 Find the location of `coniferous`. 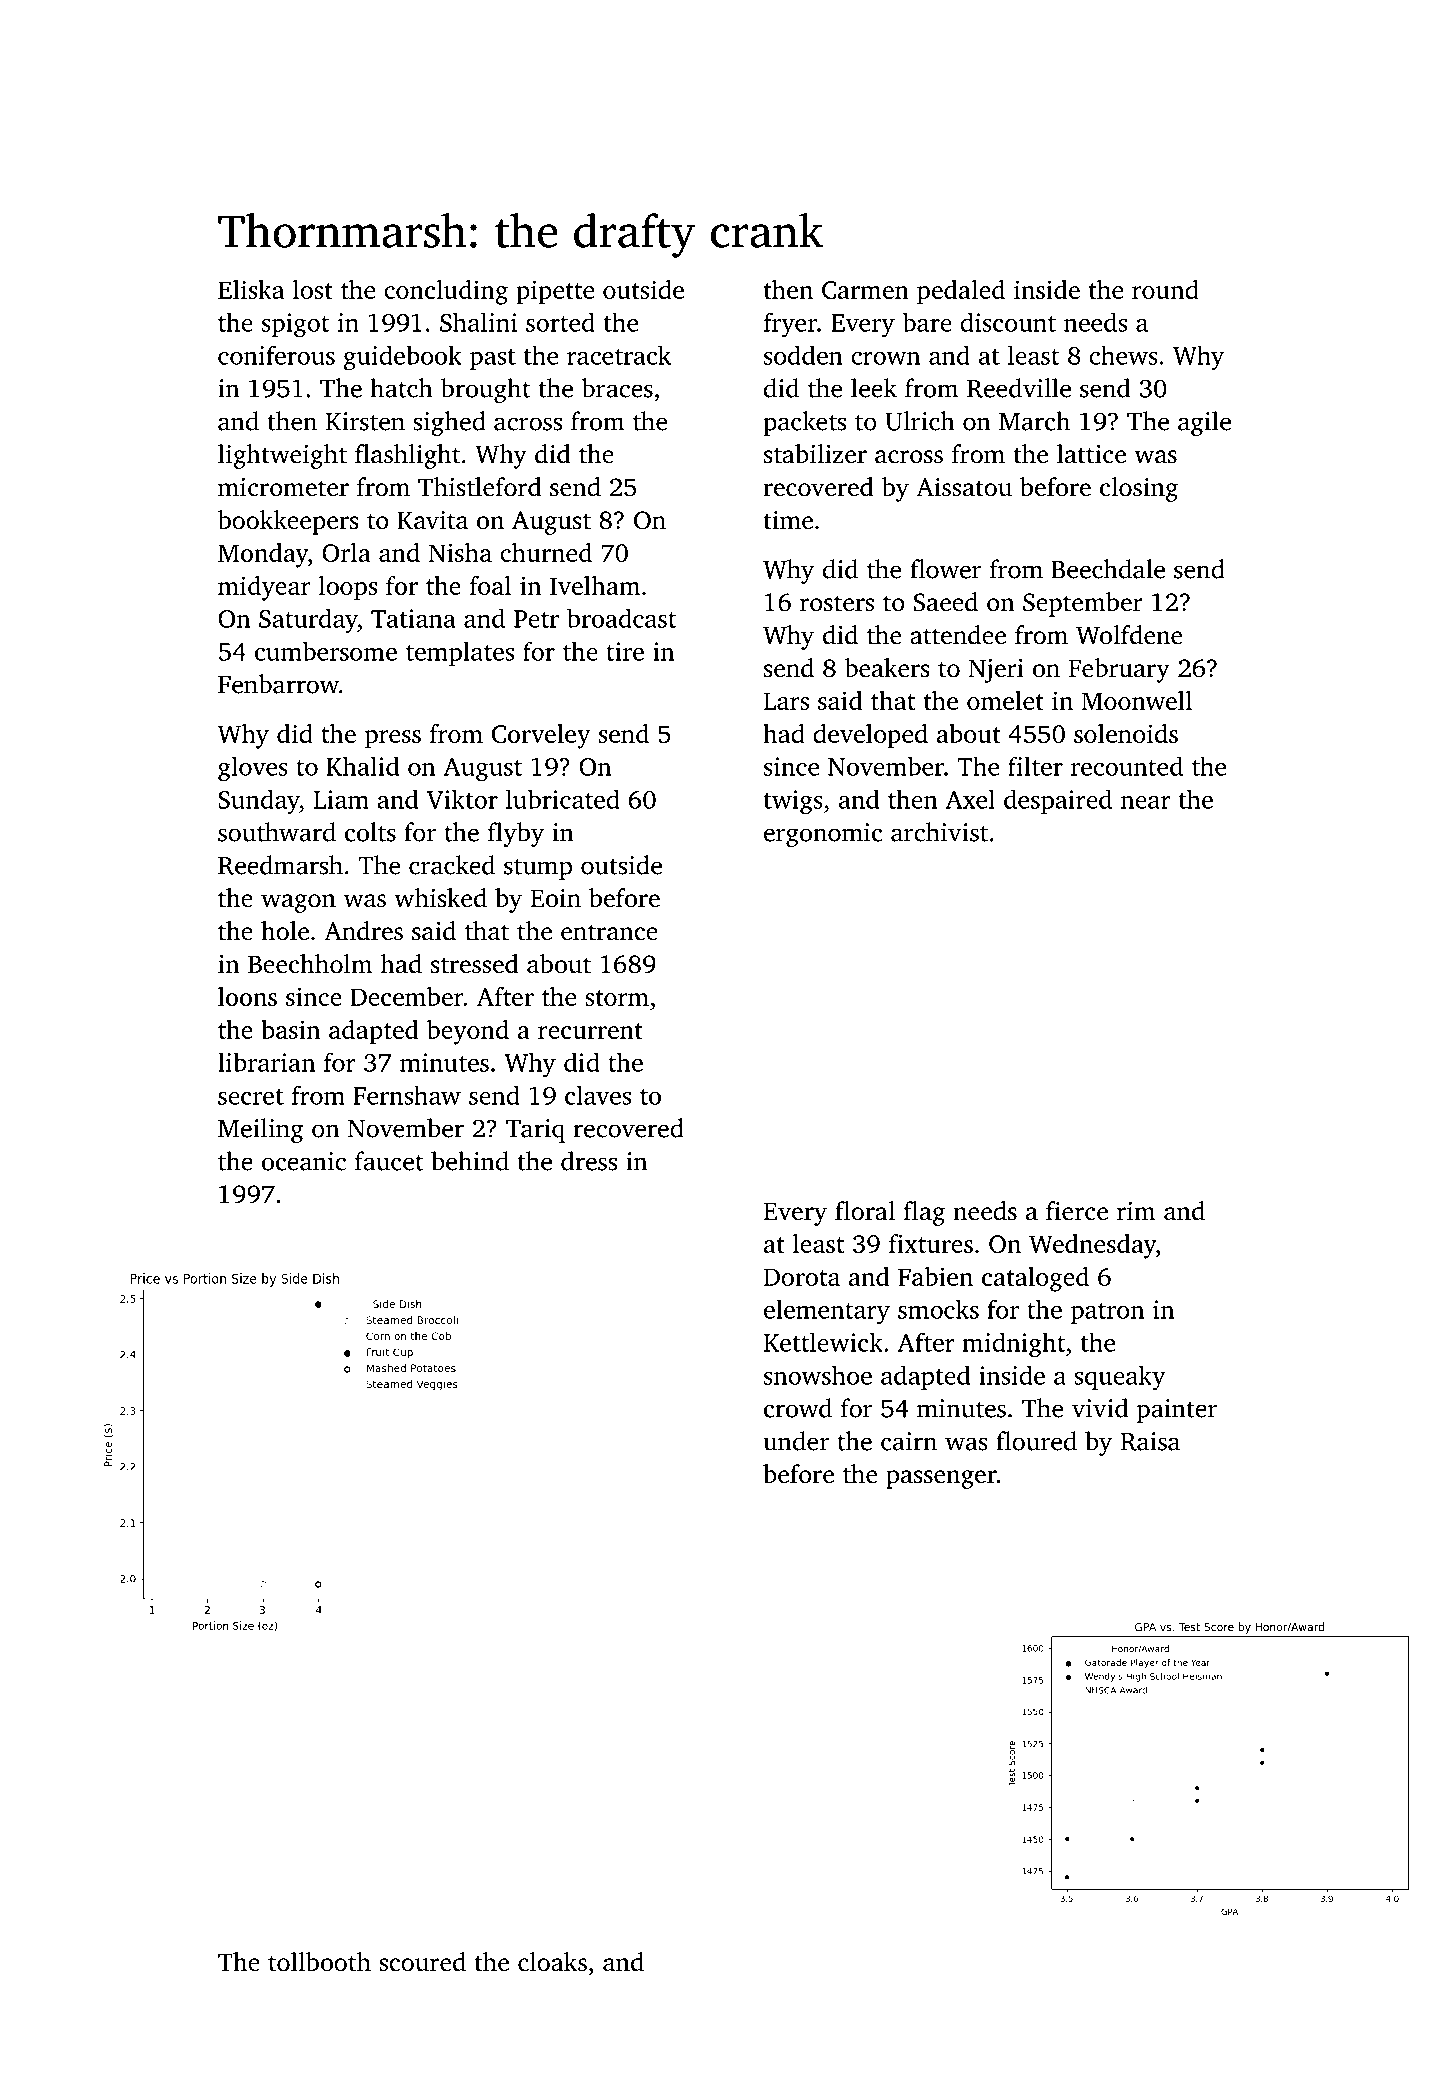

coniferous is located at coordinates (276, 355).
